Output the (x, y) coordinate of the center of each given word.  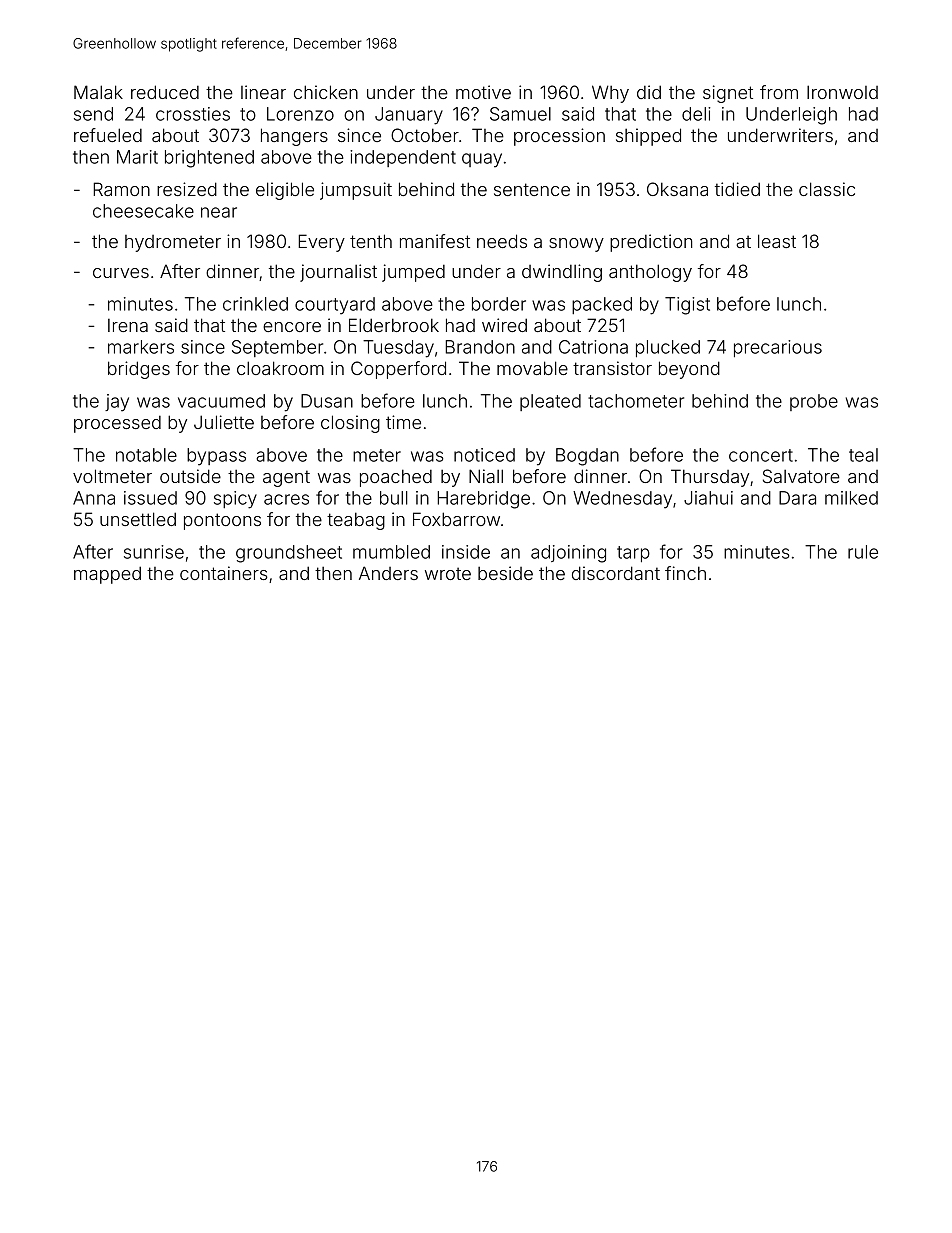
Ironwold (842, 92)
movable (532, 368)
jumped (413, 273)
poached (396, 478)
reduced (165, 92)
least (777, 241)
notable (146, 455)
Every (321, 243)
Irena (128, 325)
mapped (107, 575)
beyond (689, 370)
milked (851, 498)
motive (483, 92)
